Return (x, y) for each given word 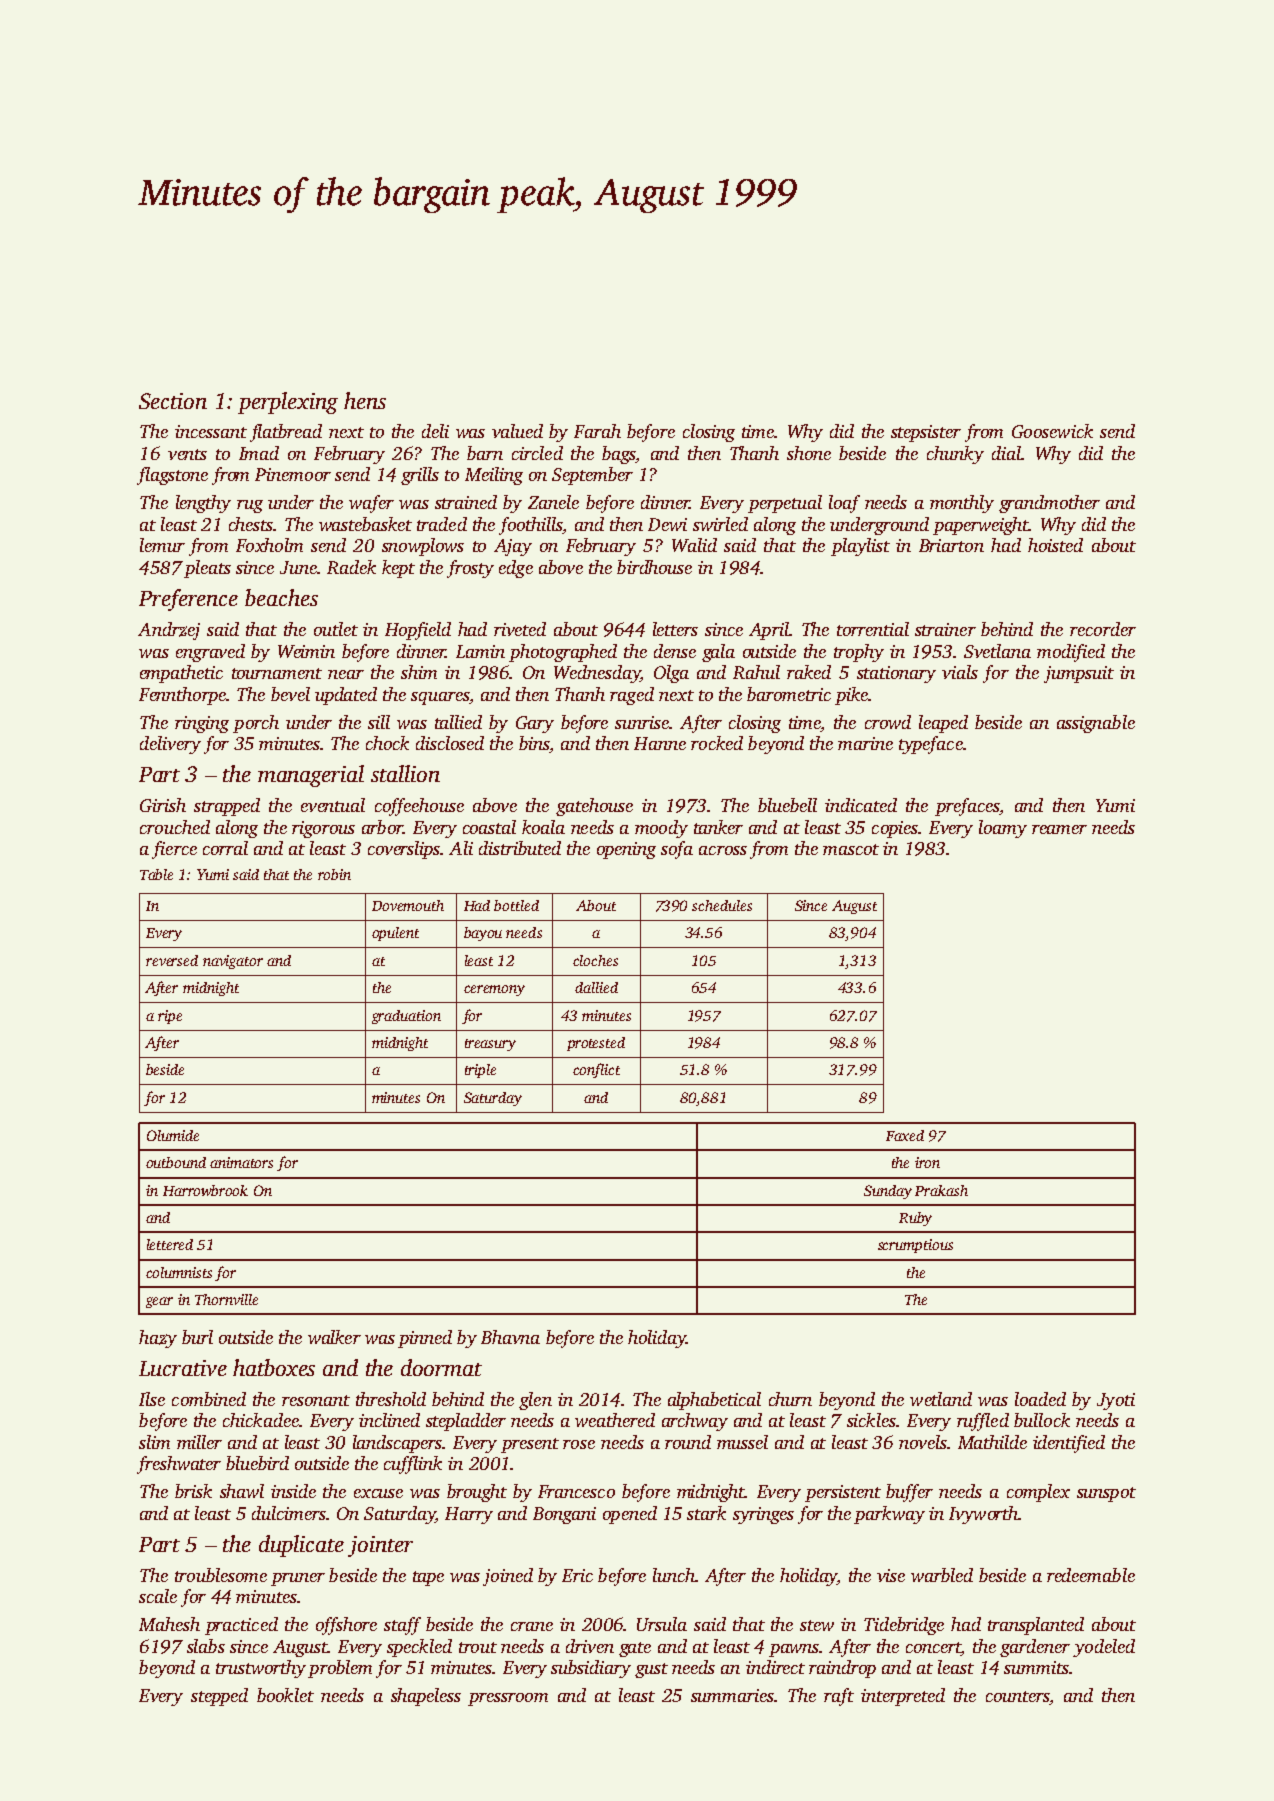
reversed (172, 960)
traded (442, 524)
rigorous (323, 829)
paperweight (981, 526)
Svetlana (997, 651)
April (769, 631)
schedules (722, 905)
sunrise (642, 722)
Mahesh (169, 1624)
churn (790, 1399)
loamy (1003, 829)
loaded (1040, 1399)
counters (1017, 1696)
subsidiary (591, 1669)
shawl (242, 1491)
